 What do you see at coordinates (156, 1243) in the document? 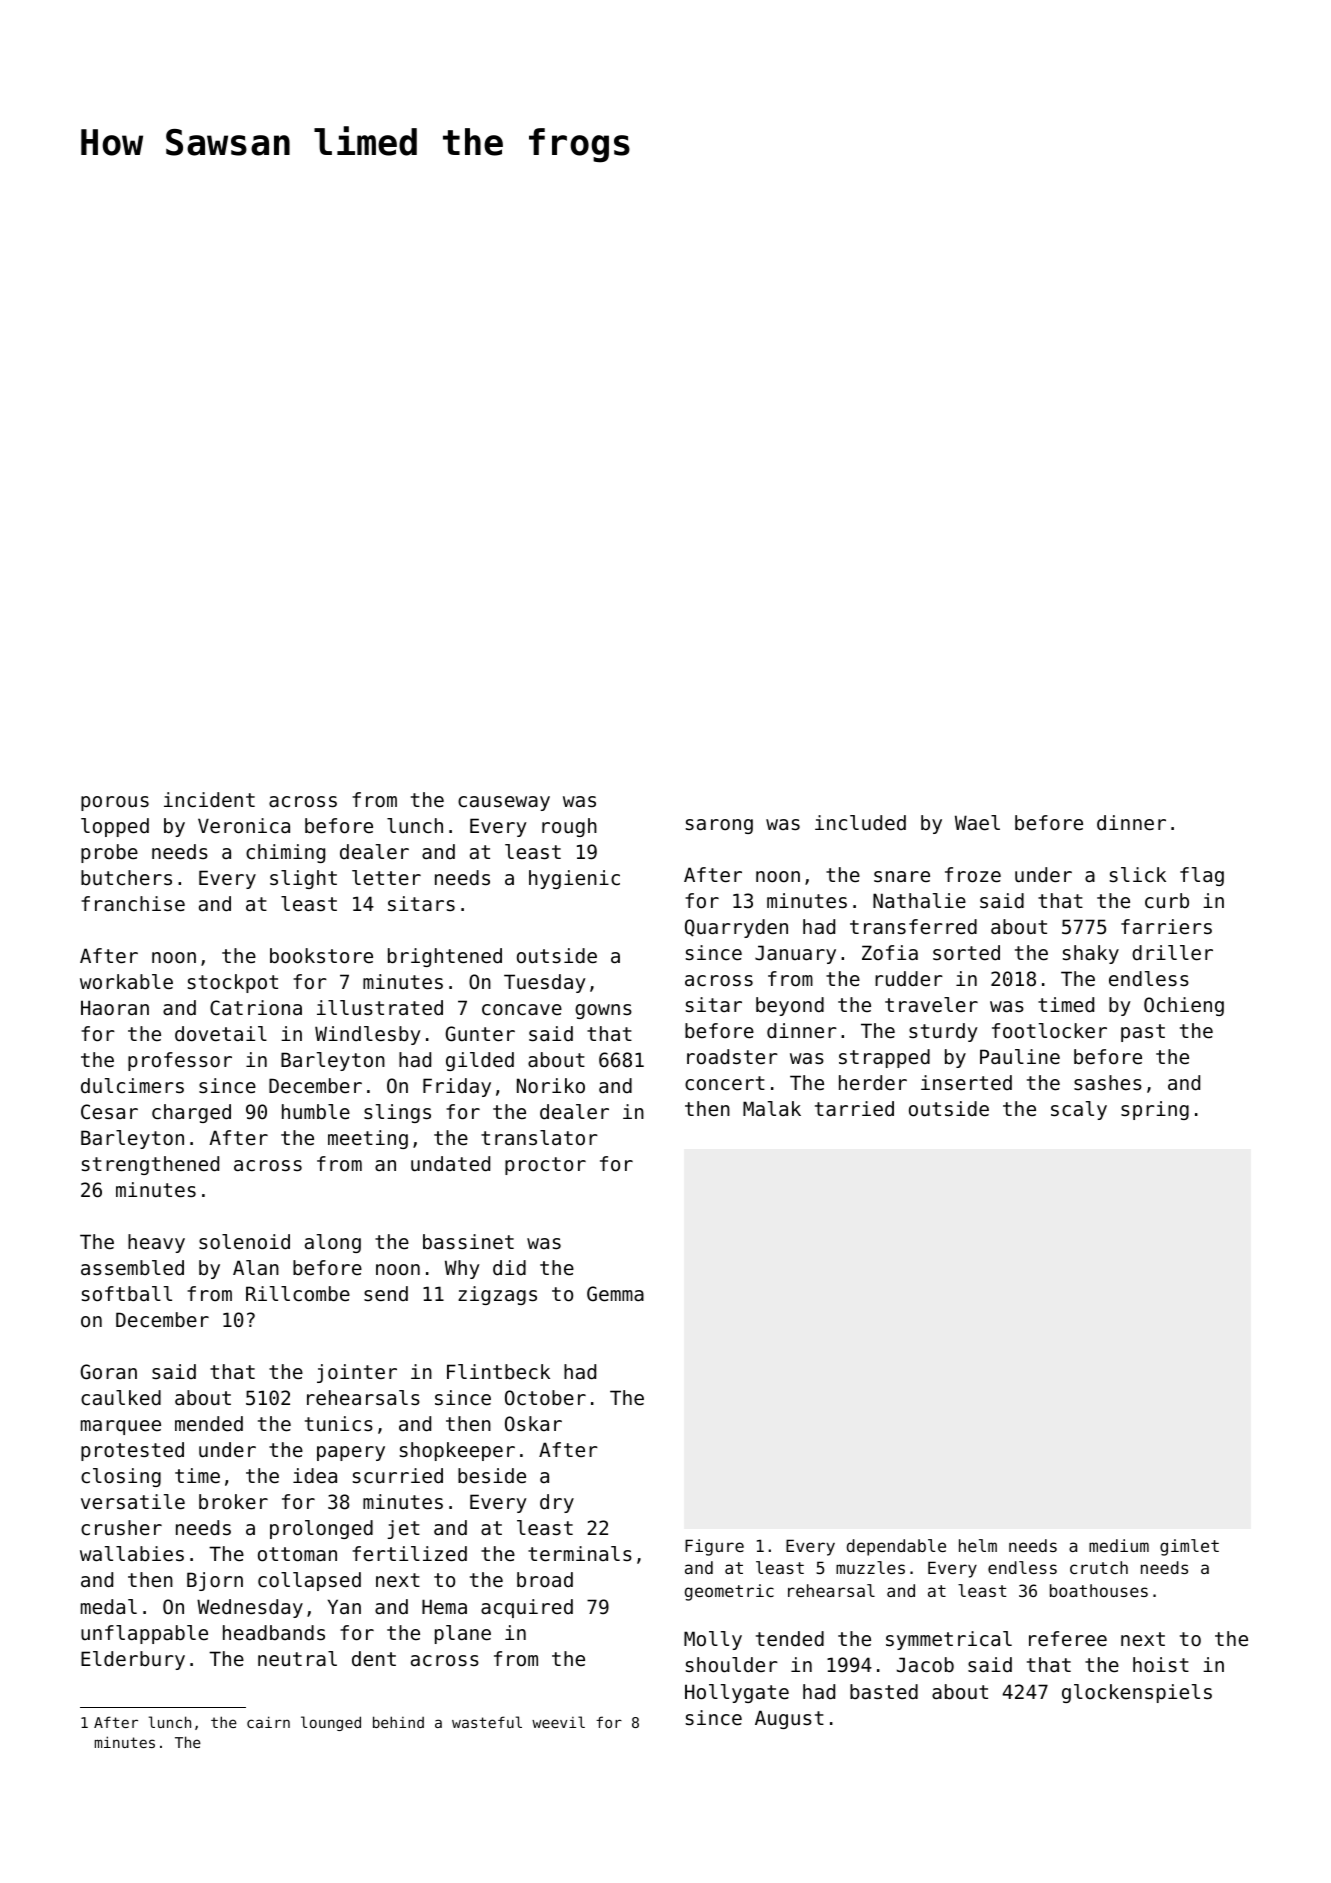
I see `heavy` at bounding box center [156, 1243].
